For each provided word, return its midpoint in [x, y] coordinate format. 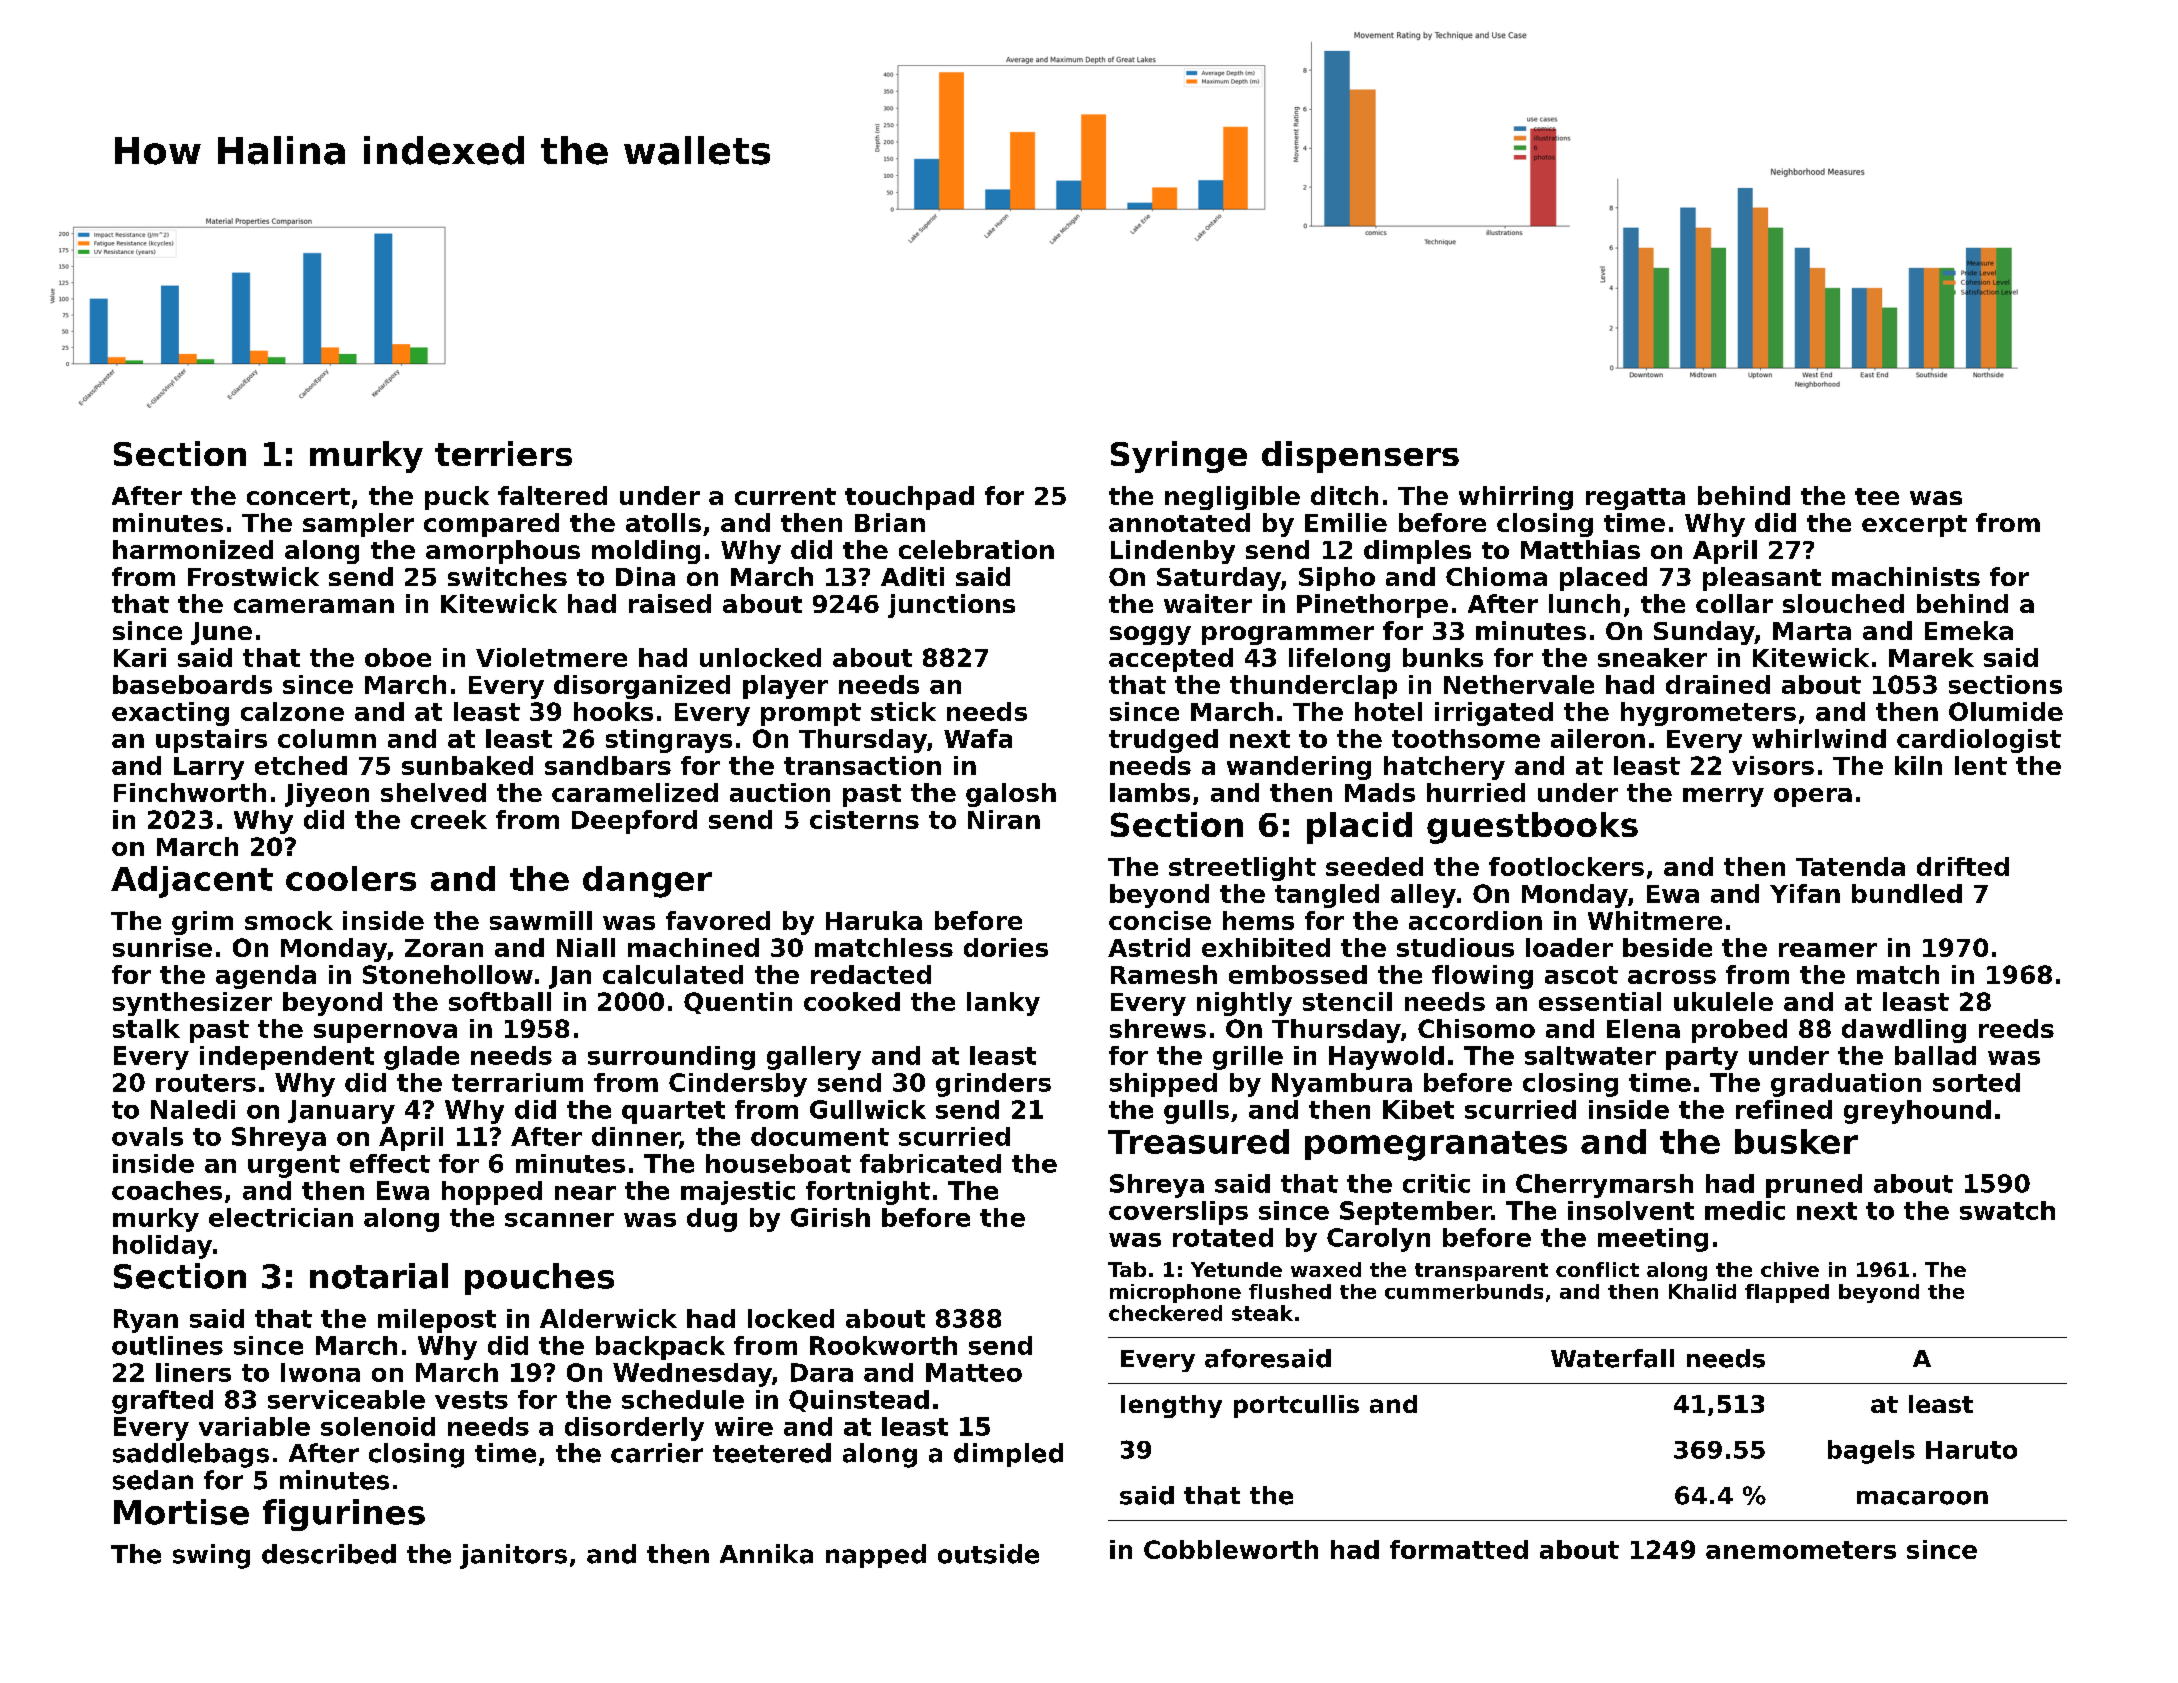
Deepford [634, 822]
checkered [1165, 1313]
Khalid [1702, 1291]
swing [211, 1556]
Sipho [1337, 579]
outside [988, 1554]
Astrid [1149, 947]
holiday [162, 1247]
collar [1734, 603]
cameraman [314, 606]
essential [1600, 1001]
